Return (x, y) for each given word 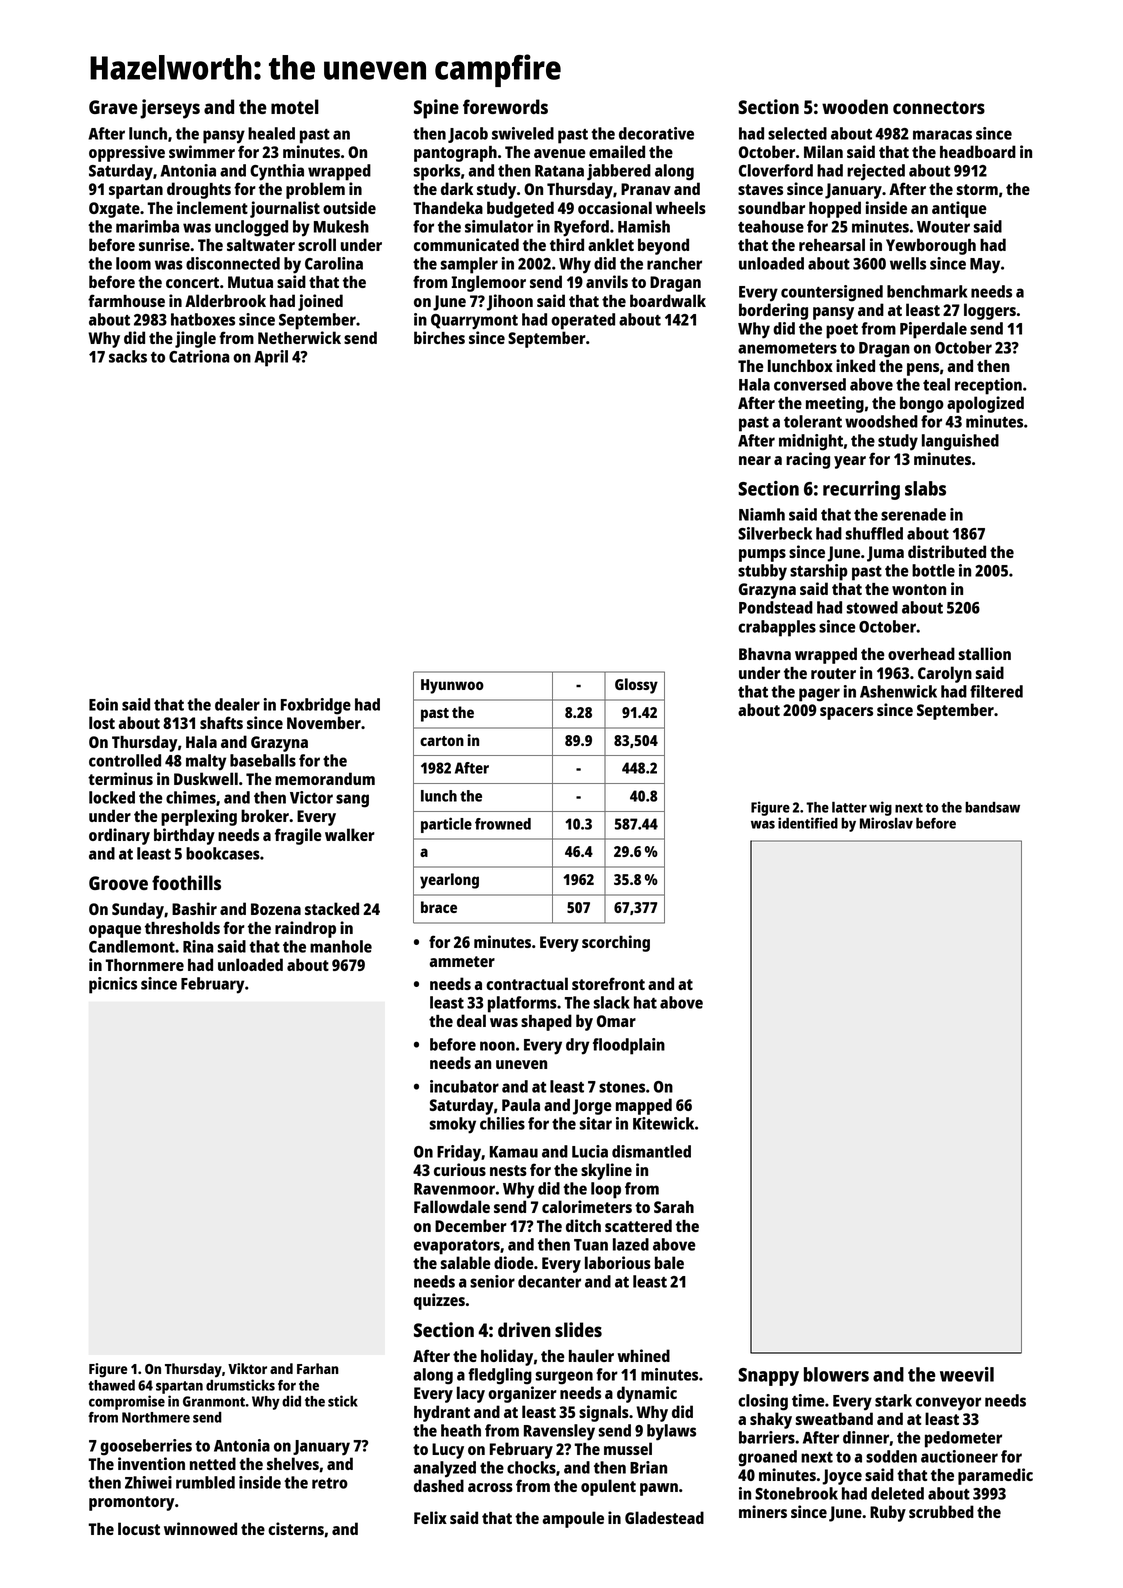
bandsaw (992, 807)
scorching (616, 943)
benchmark (927, 291)
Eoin (103, 704)
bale (669, 1262)
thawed (111, 1385)
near (755, 460)
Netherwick (299, 337)
